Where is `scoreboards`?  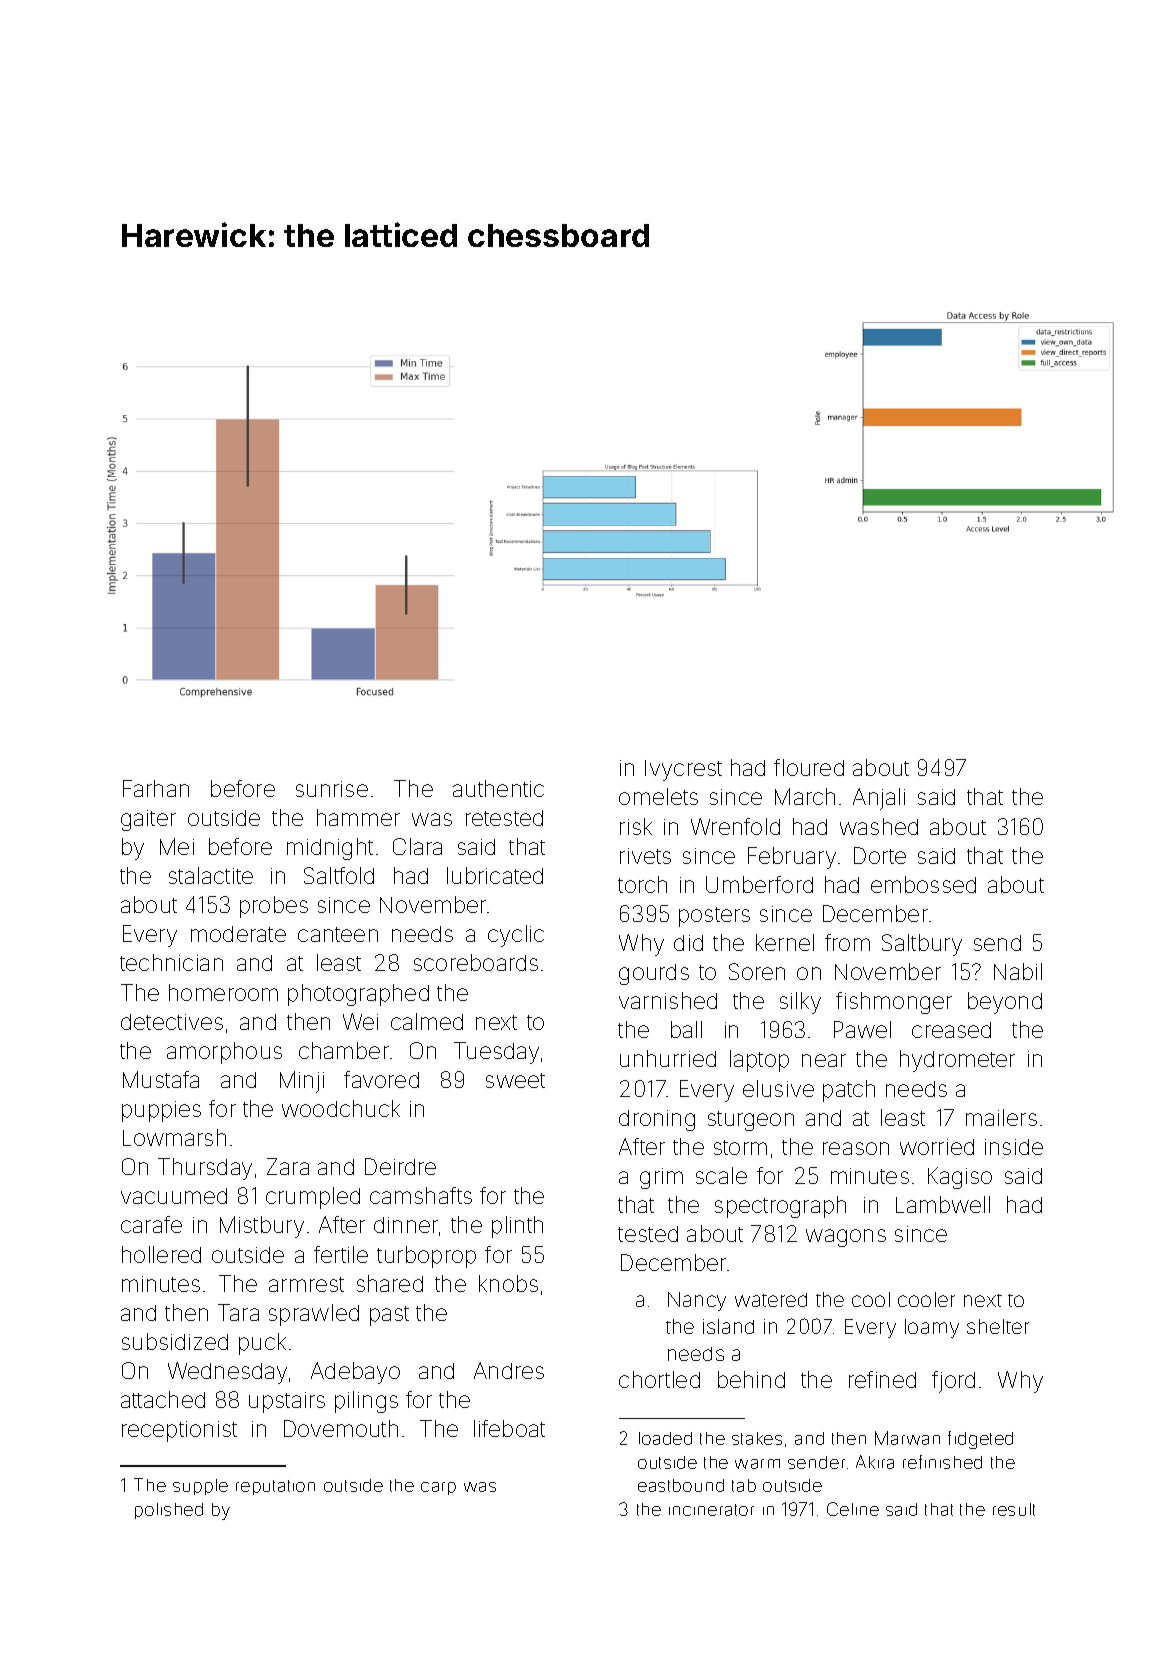 scoreboards is located at coordinates (476, 962).
